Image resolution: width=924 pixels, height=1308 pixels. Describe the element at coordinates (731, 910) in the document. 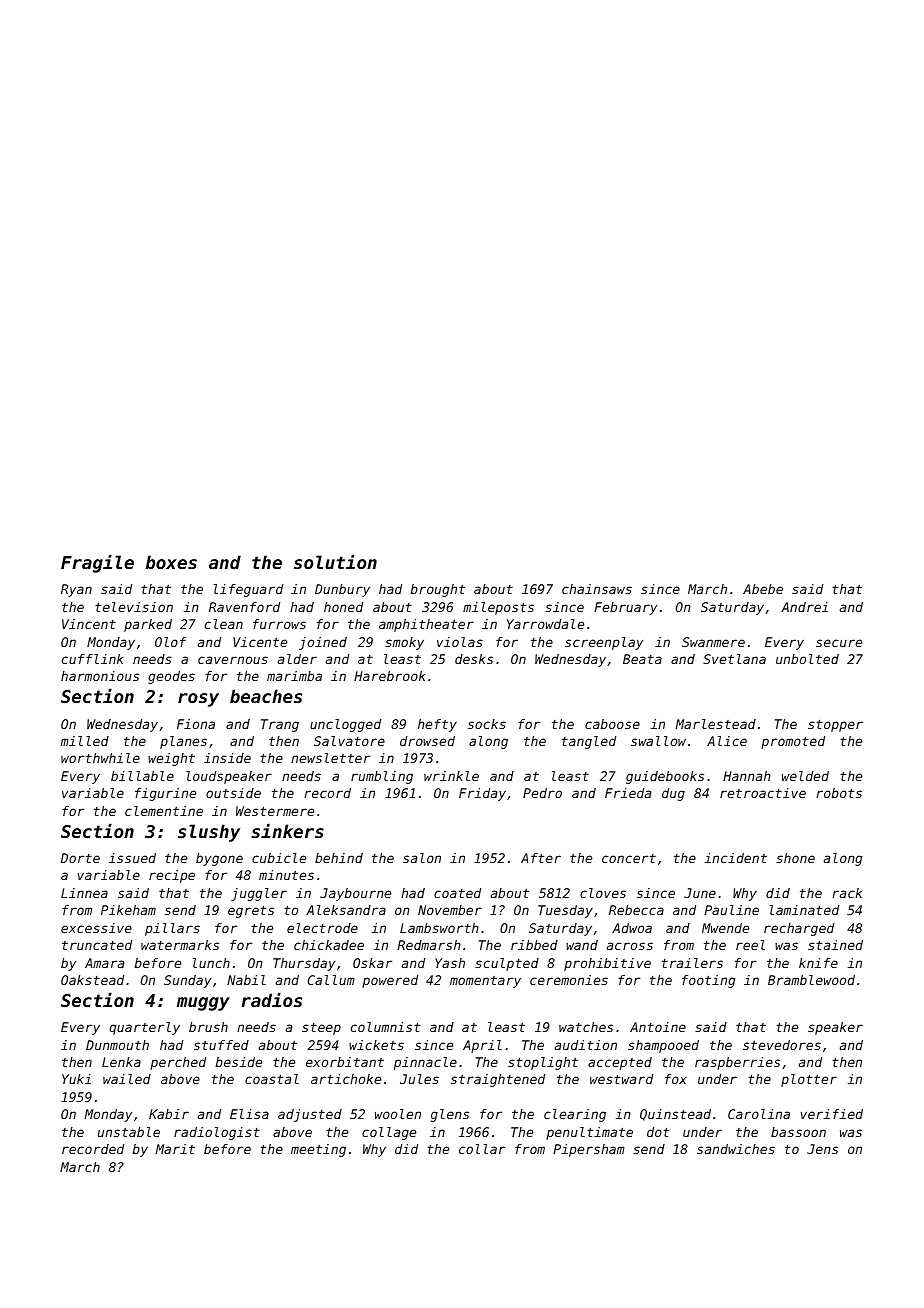

I see `Pauline` at that location.
